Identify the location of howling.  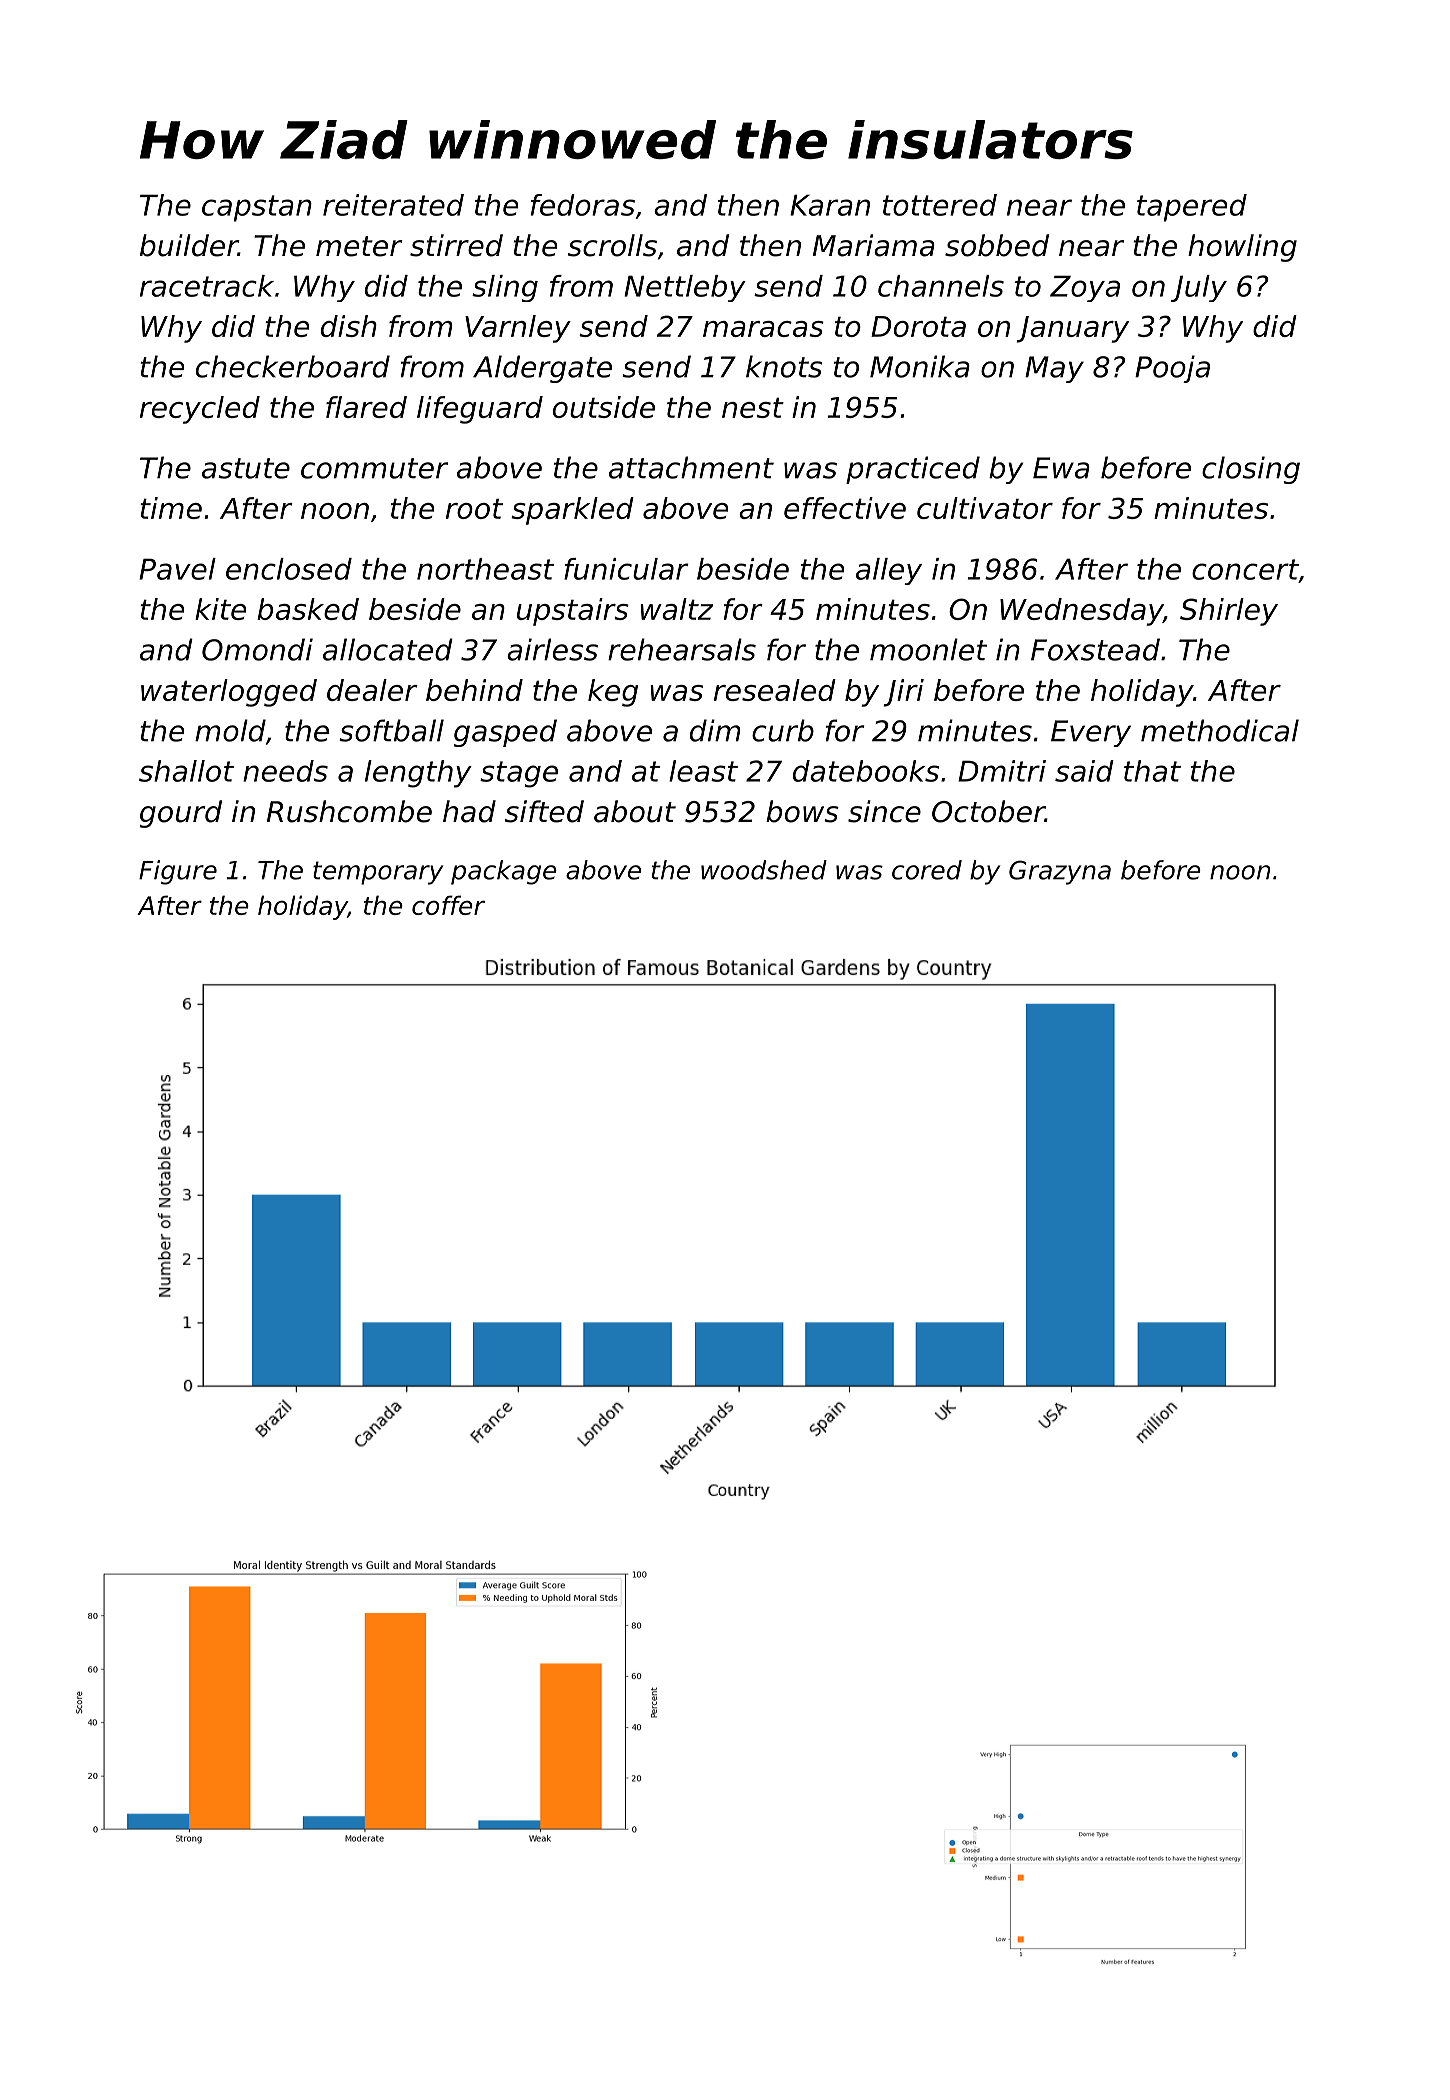
(1242, 248).
